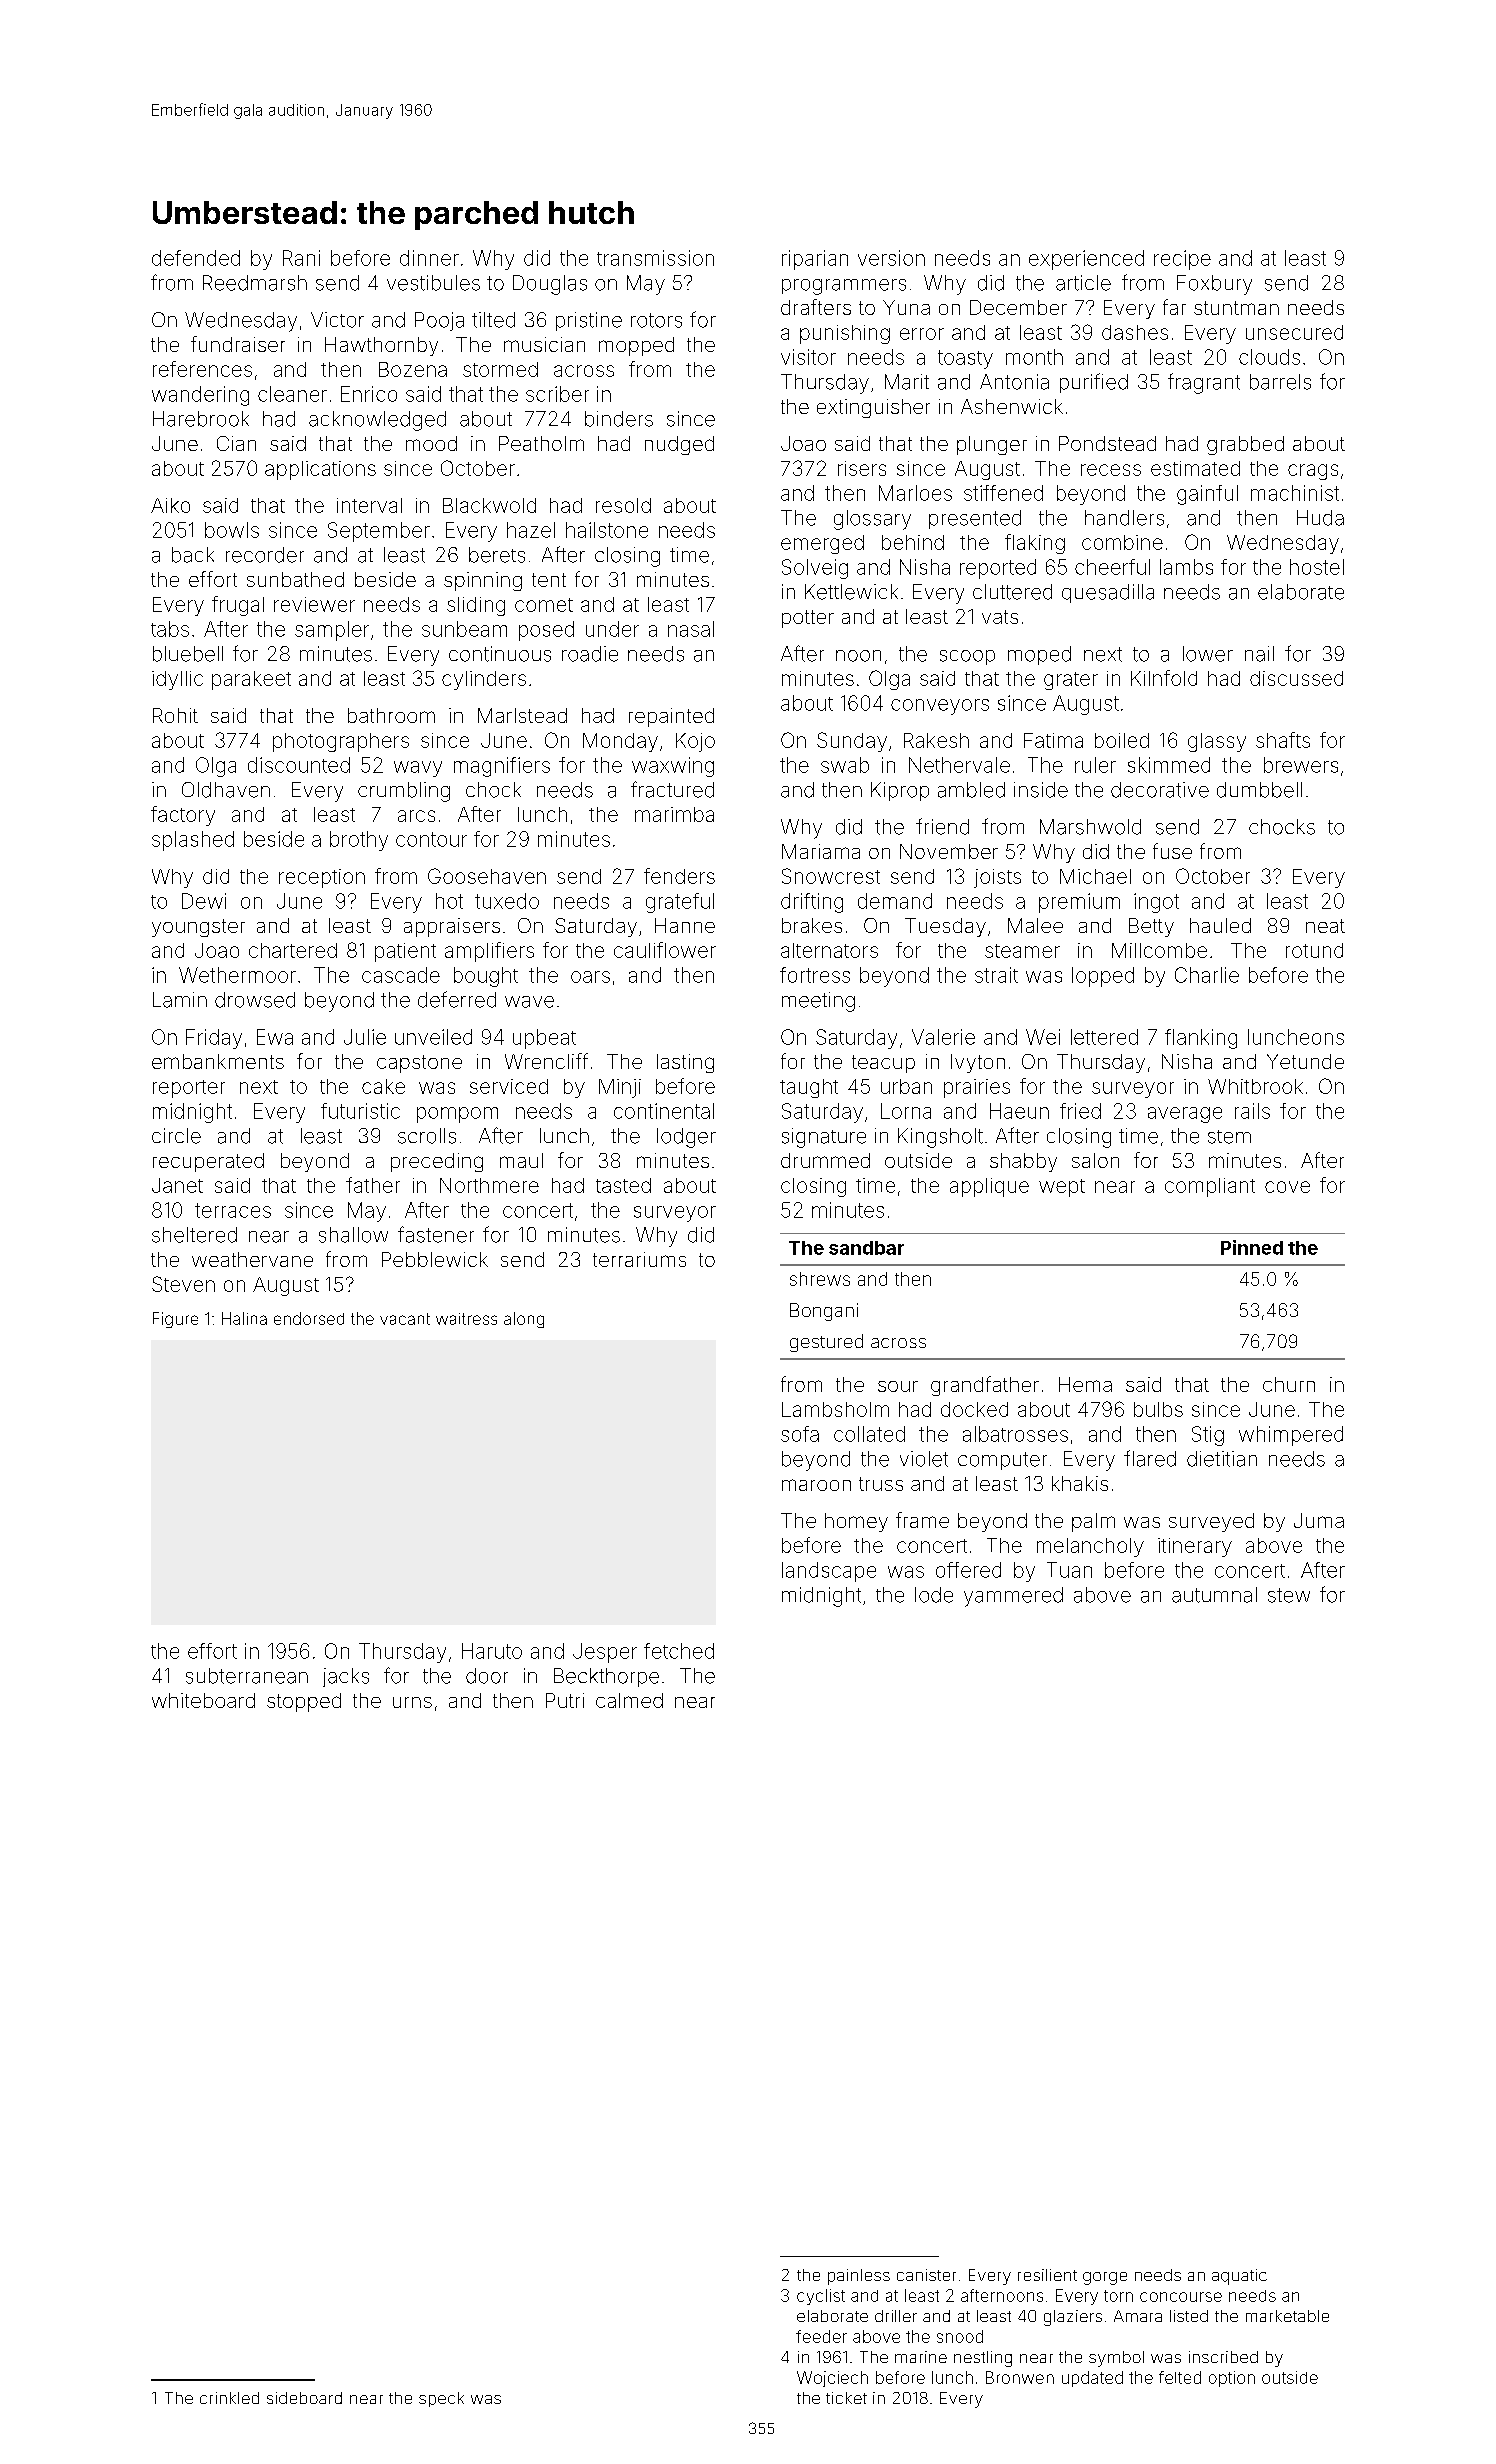 Image resolution: width=1496 pixels, height=2464 pixels. Describe the element at coordinates (1214, 1595) in the screenshot. I see `autumnal` at that location.
